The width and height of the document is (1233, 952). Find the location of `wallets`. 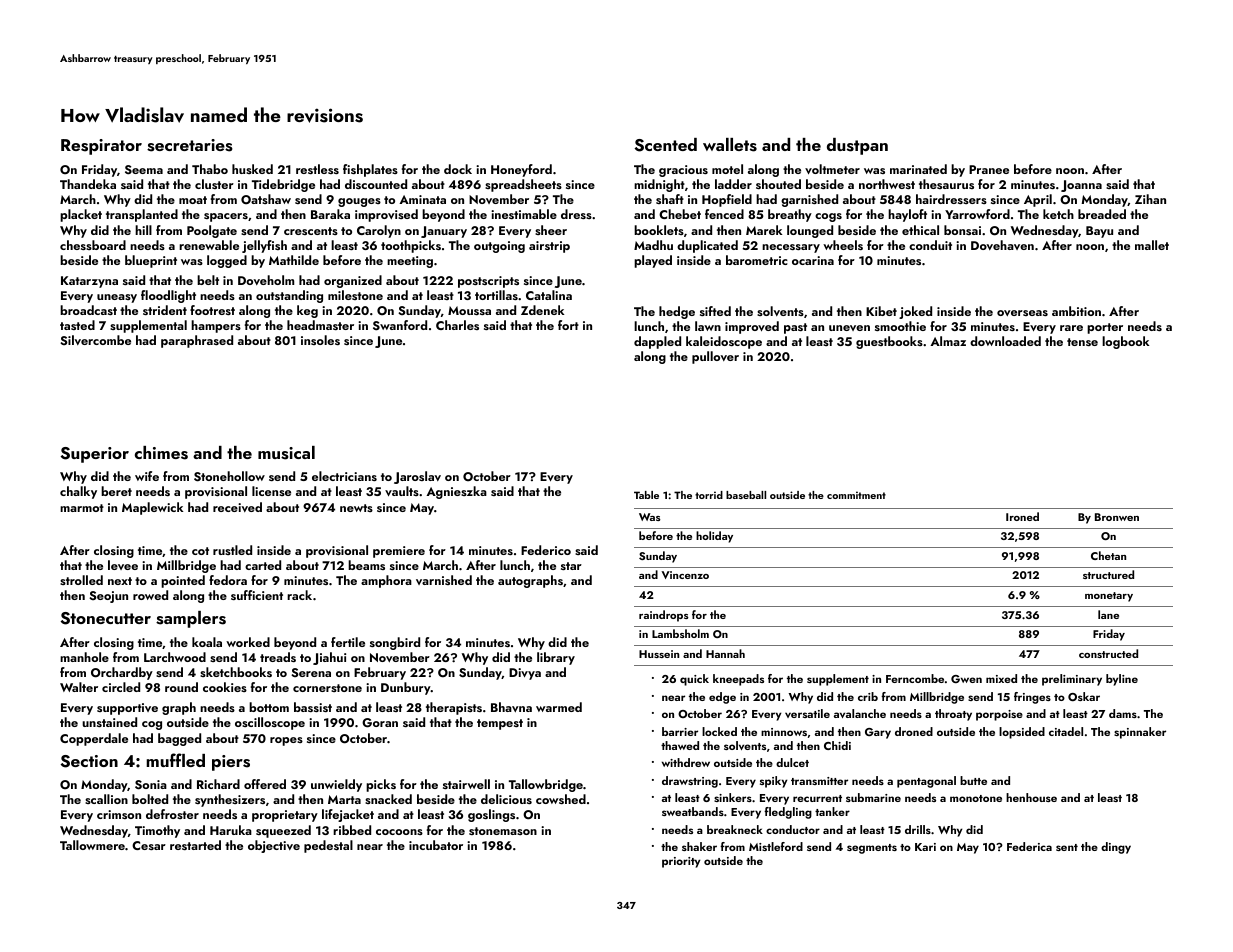

wallets is located at coordinates (730, 145).
